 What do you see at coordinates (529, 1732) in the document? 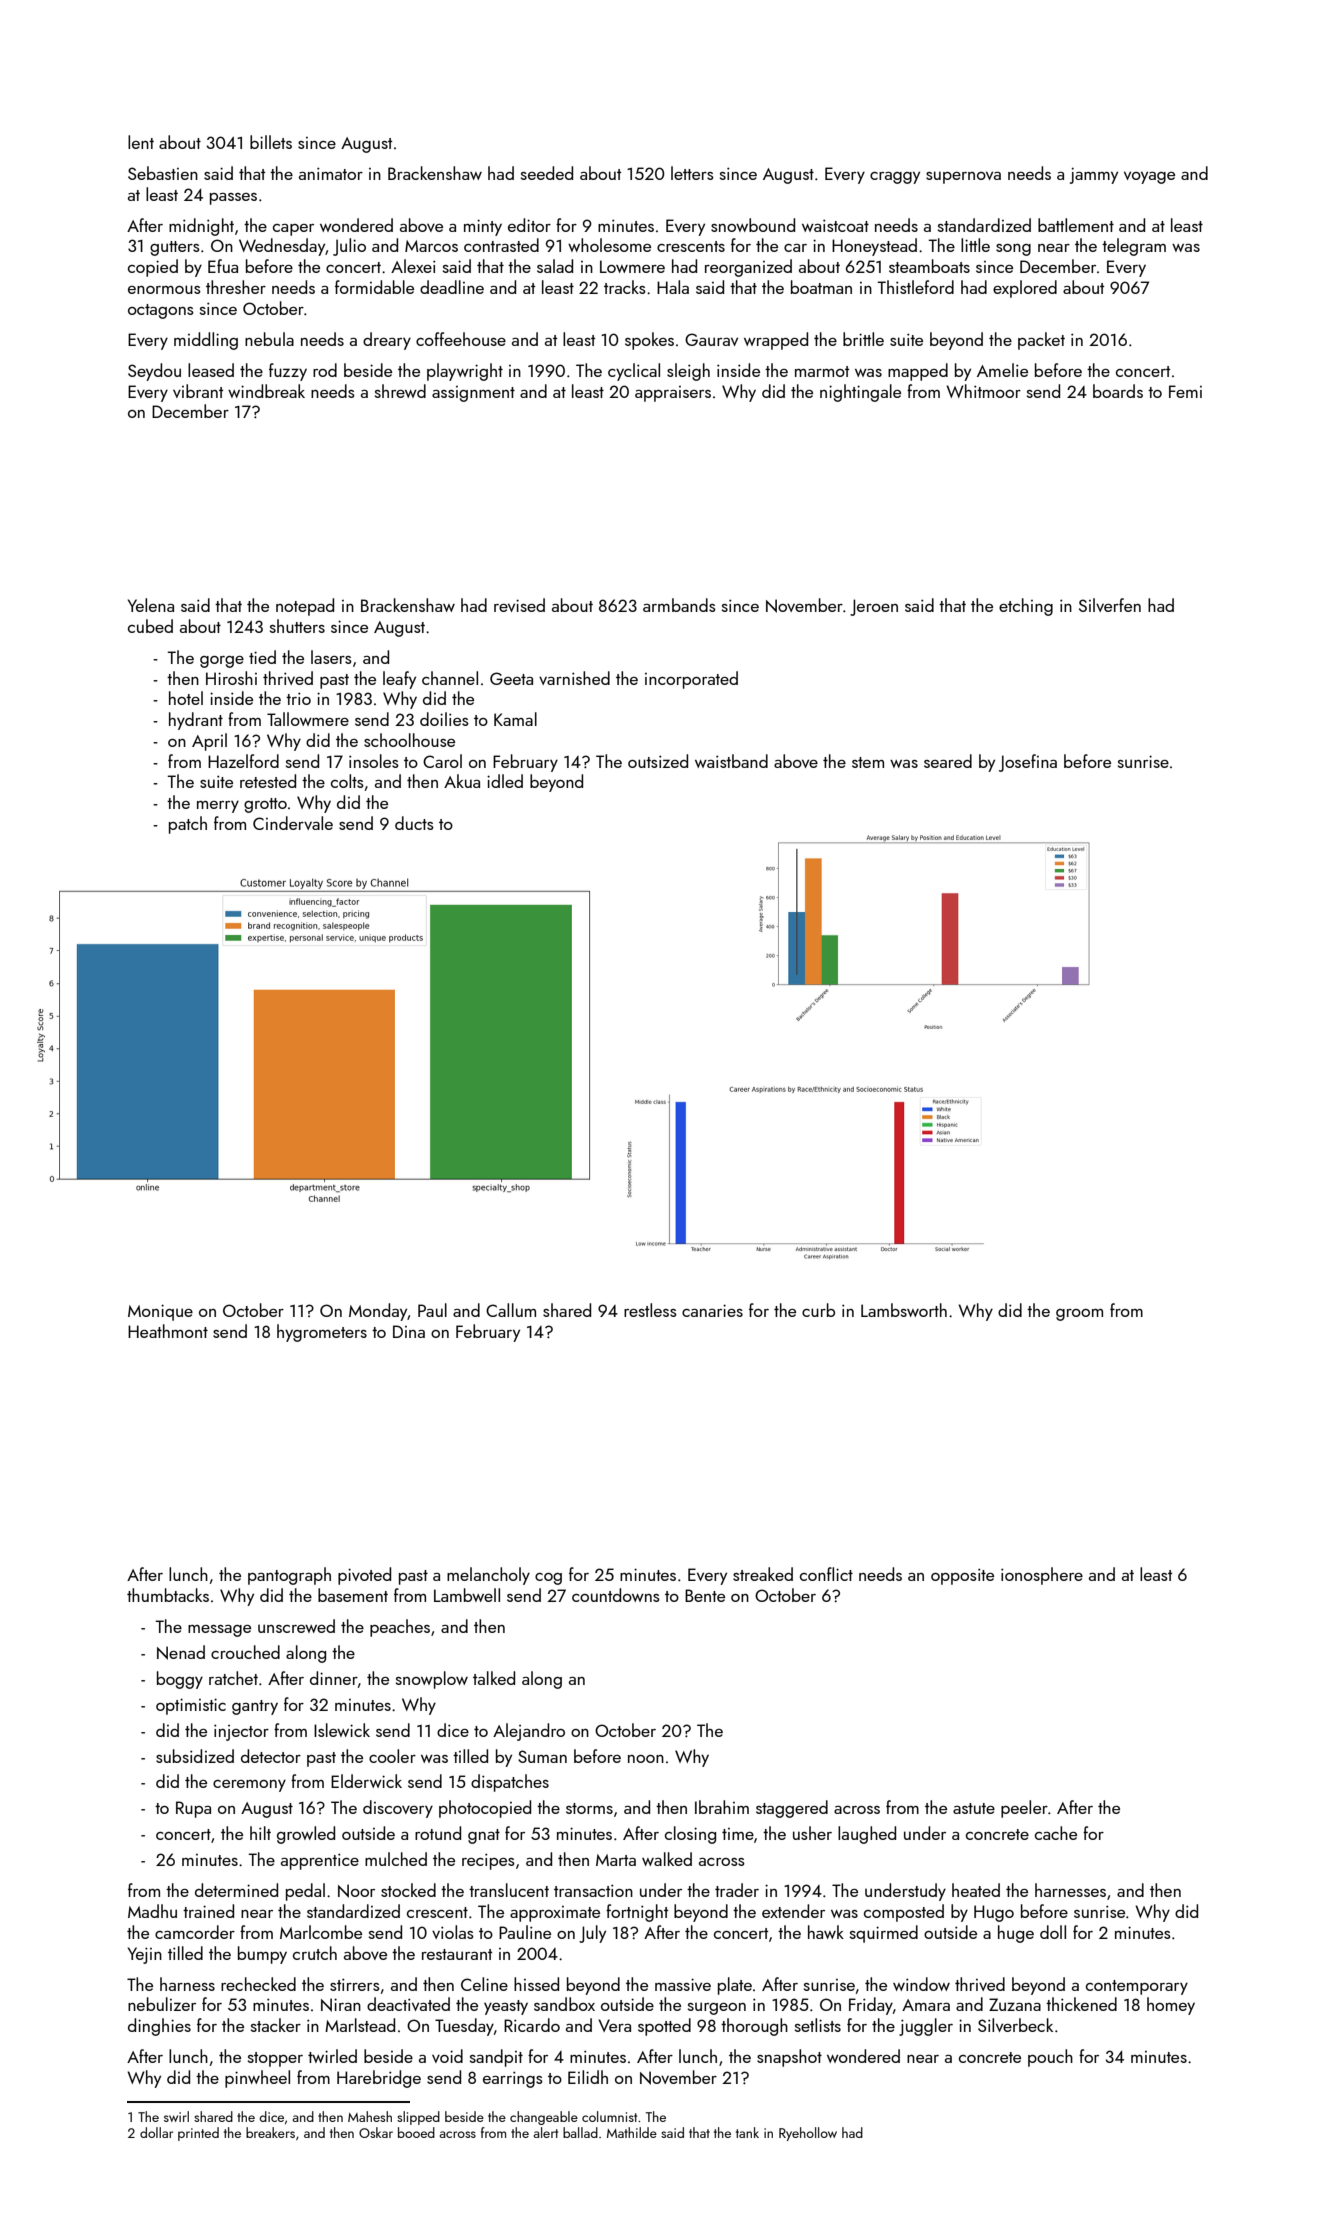
I see `Alejandro` at bounding box center [529, 1732].
